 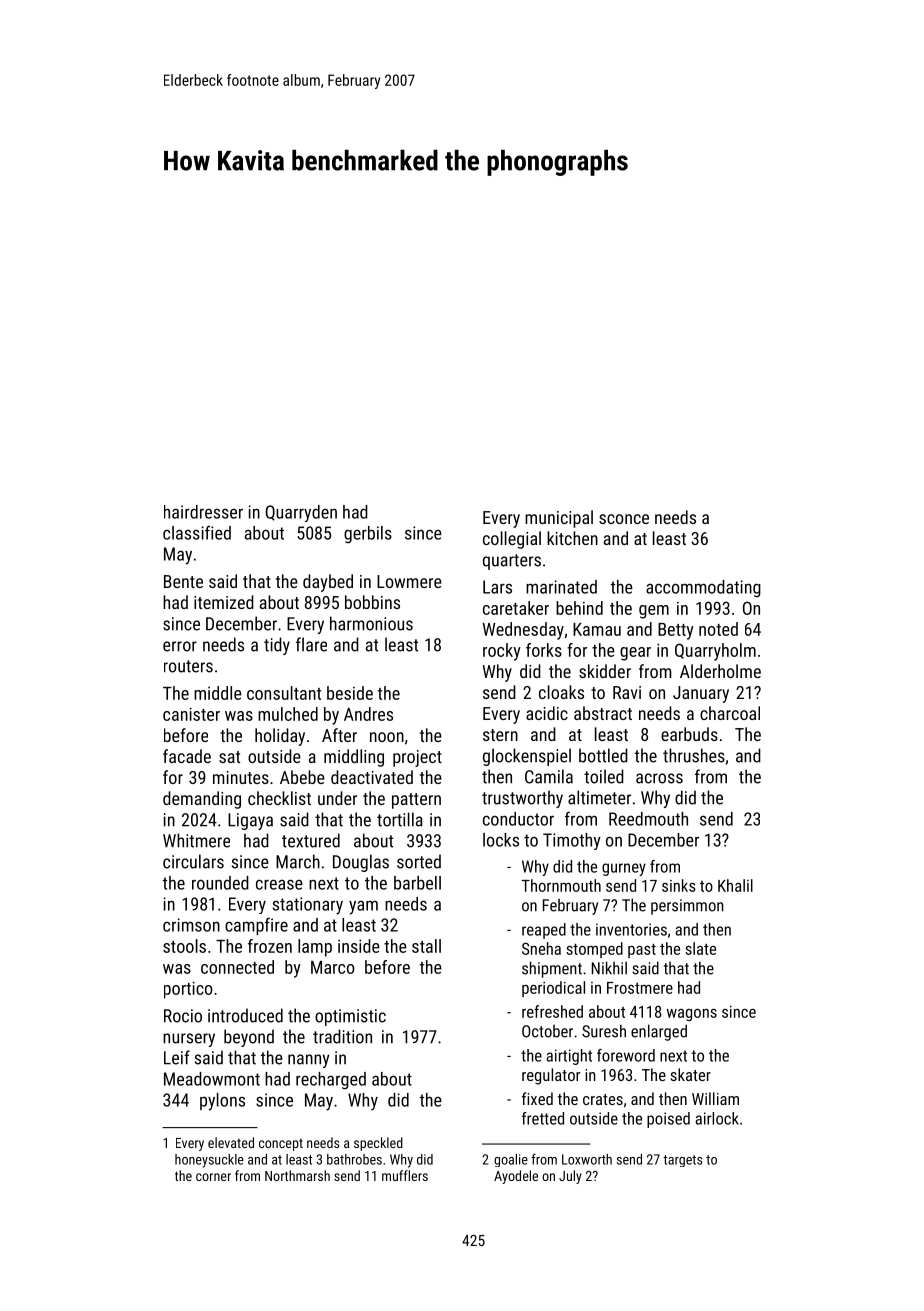 I want to click on Whitmere, so click(x=196, y=840).
